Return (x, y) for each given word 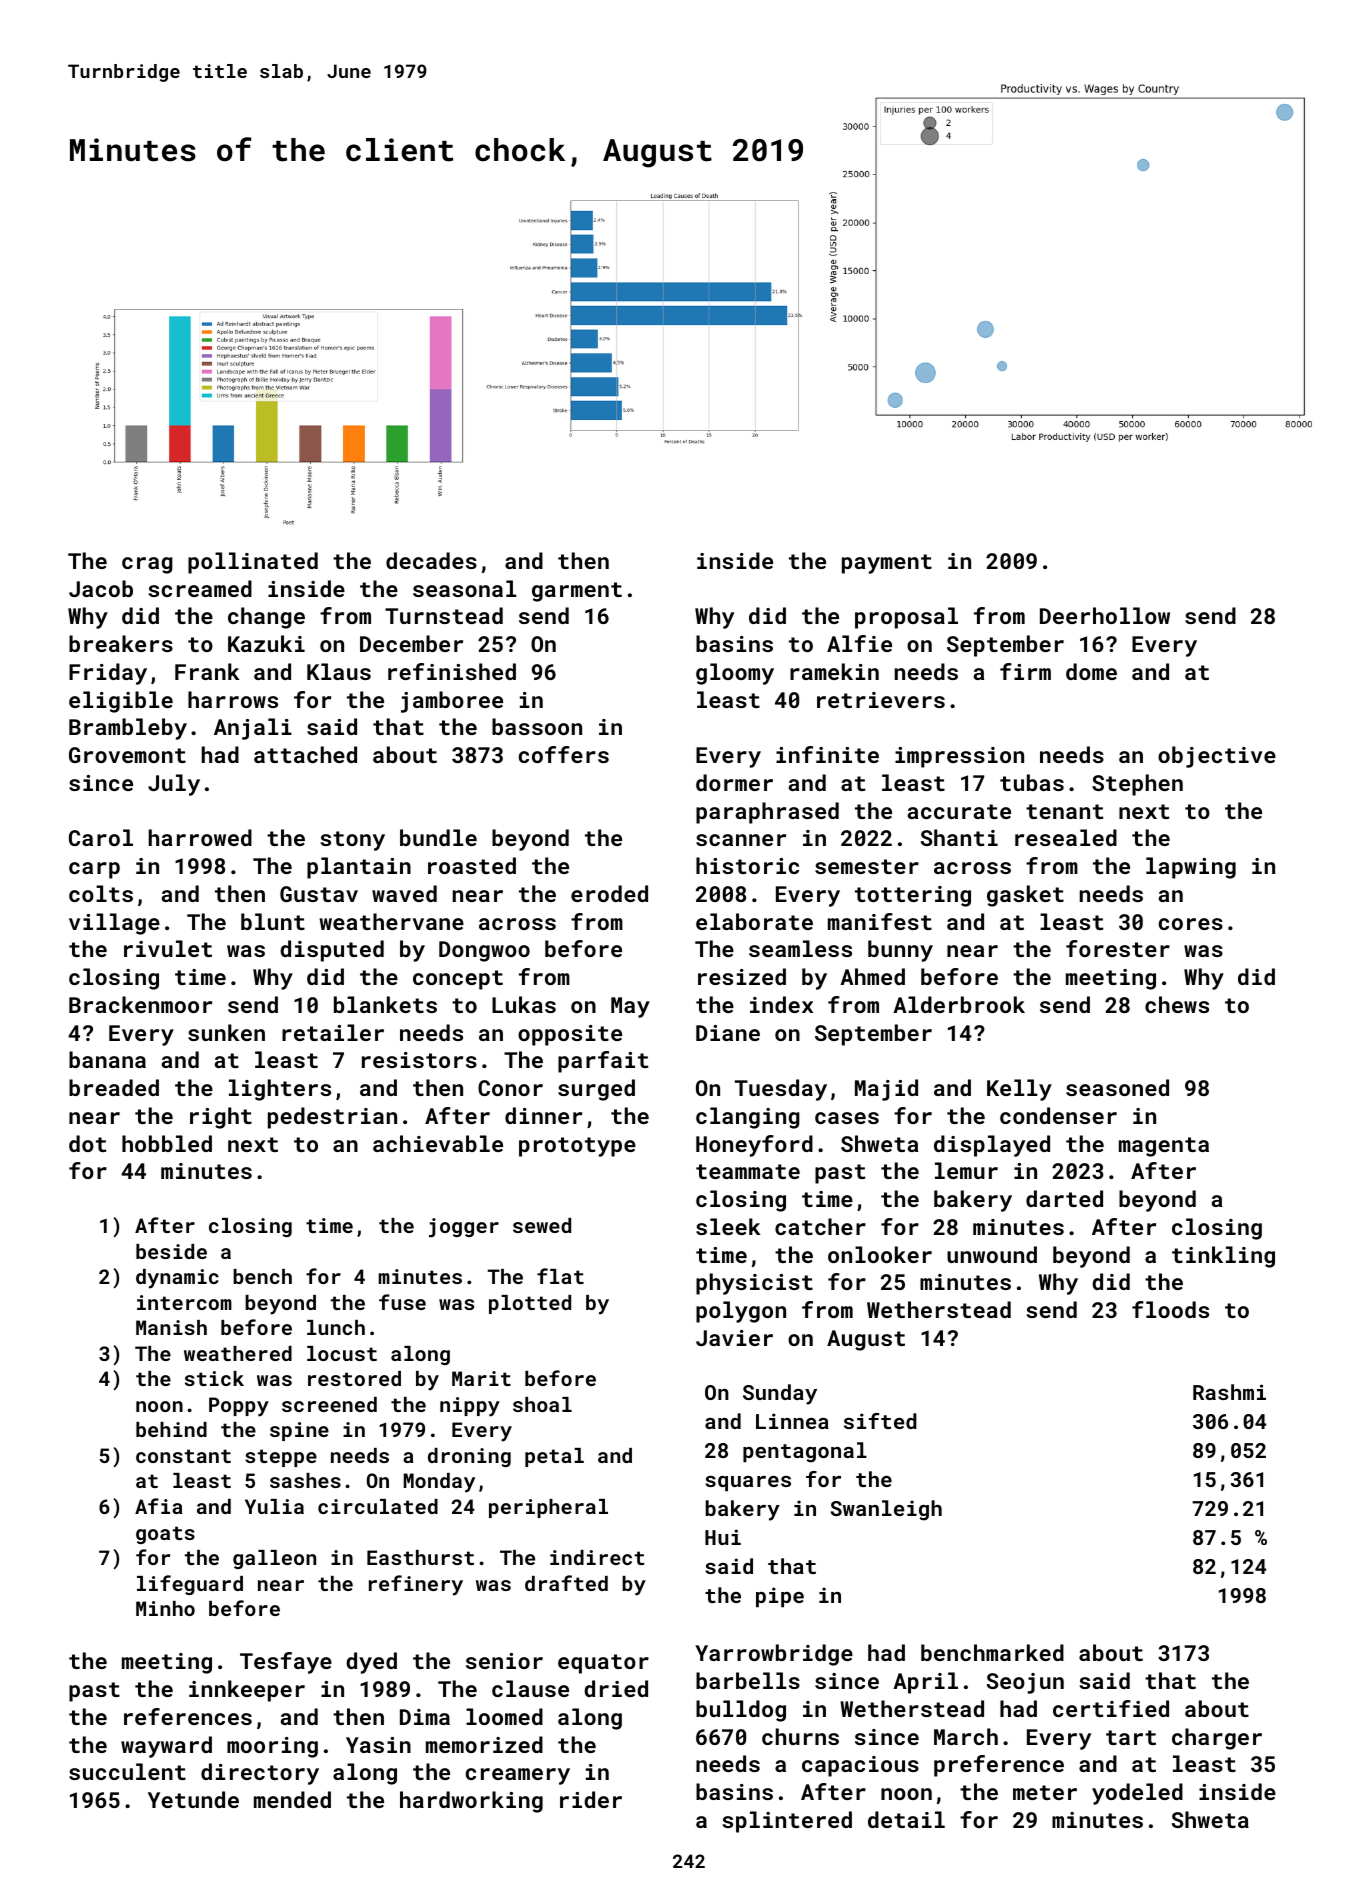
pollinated (253, 563)
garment (577, 592)
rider (591, 1799)
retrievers (881, 700)
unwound (992, 1254)
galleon (274, 1559)
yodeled (1137, 1794)
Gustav (319, 894)
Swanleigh (886, 1510)
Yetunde (193, 1799)
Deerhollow (1105, 615)
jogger (464, 1228)
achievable (438, 1143)
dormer (734, 782)
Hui (723, 1537)
